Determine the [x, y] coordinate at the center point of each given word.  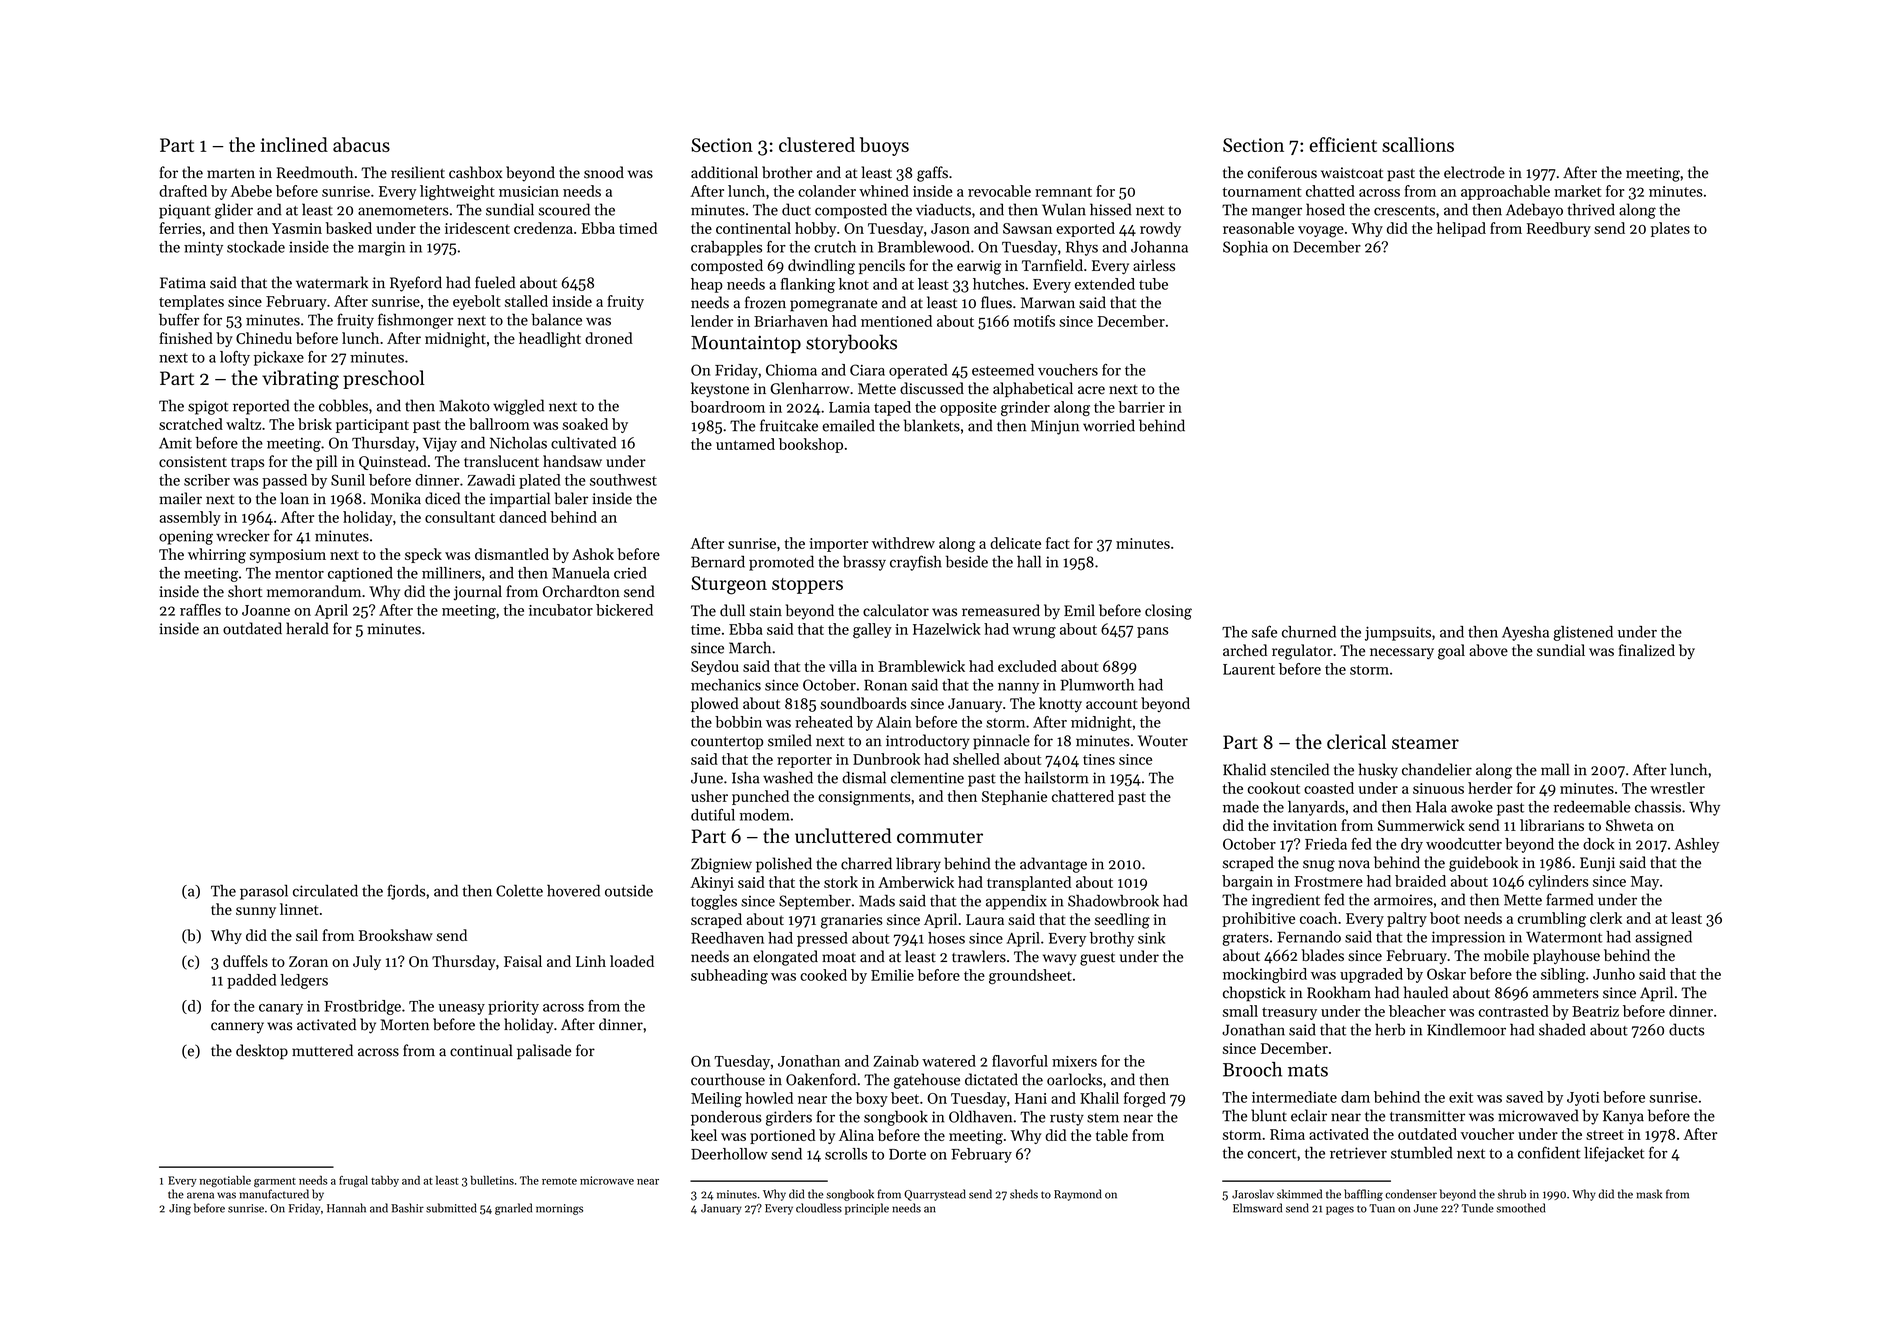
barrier [1141, 407]
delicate [1015, 543]
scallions [1418, 144]
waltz [243, 424]
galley [872, 631]
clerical [1356, 741]
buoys [884, 146]
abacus [361, 144]
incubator [561, 610]
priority [513, 1008]
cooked [823, 975]
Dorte [907, 1154]
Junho [1614, 974]
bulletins [492, 1180]
